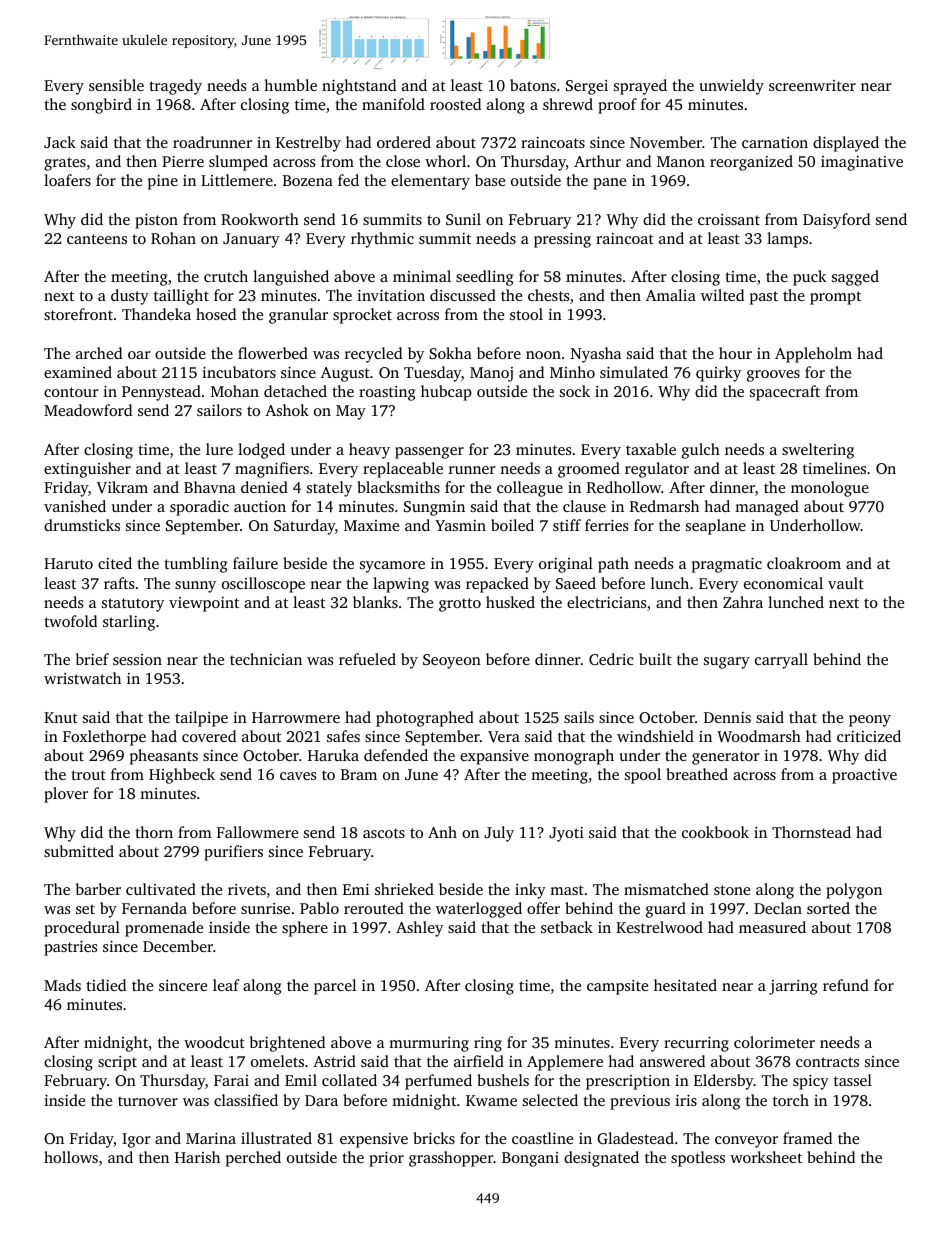 The height and width of the document is (1233, 952). Describe the element at coordinates (82, 929) in the document. I see `procedural` at that location.
